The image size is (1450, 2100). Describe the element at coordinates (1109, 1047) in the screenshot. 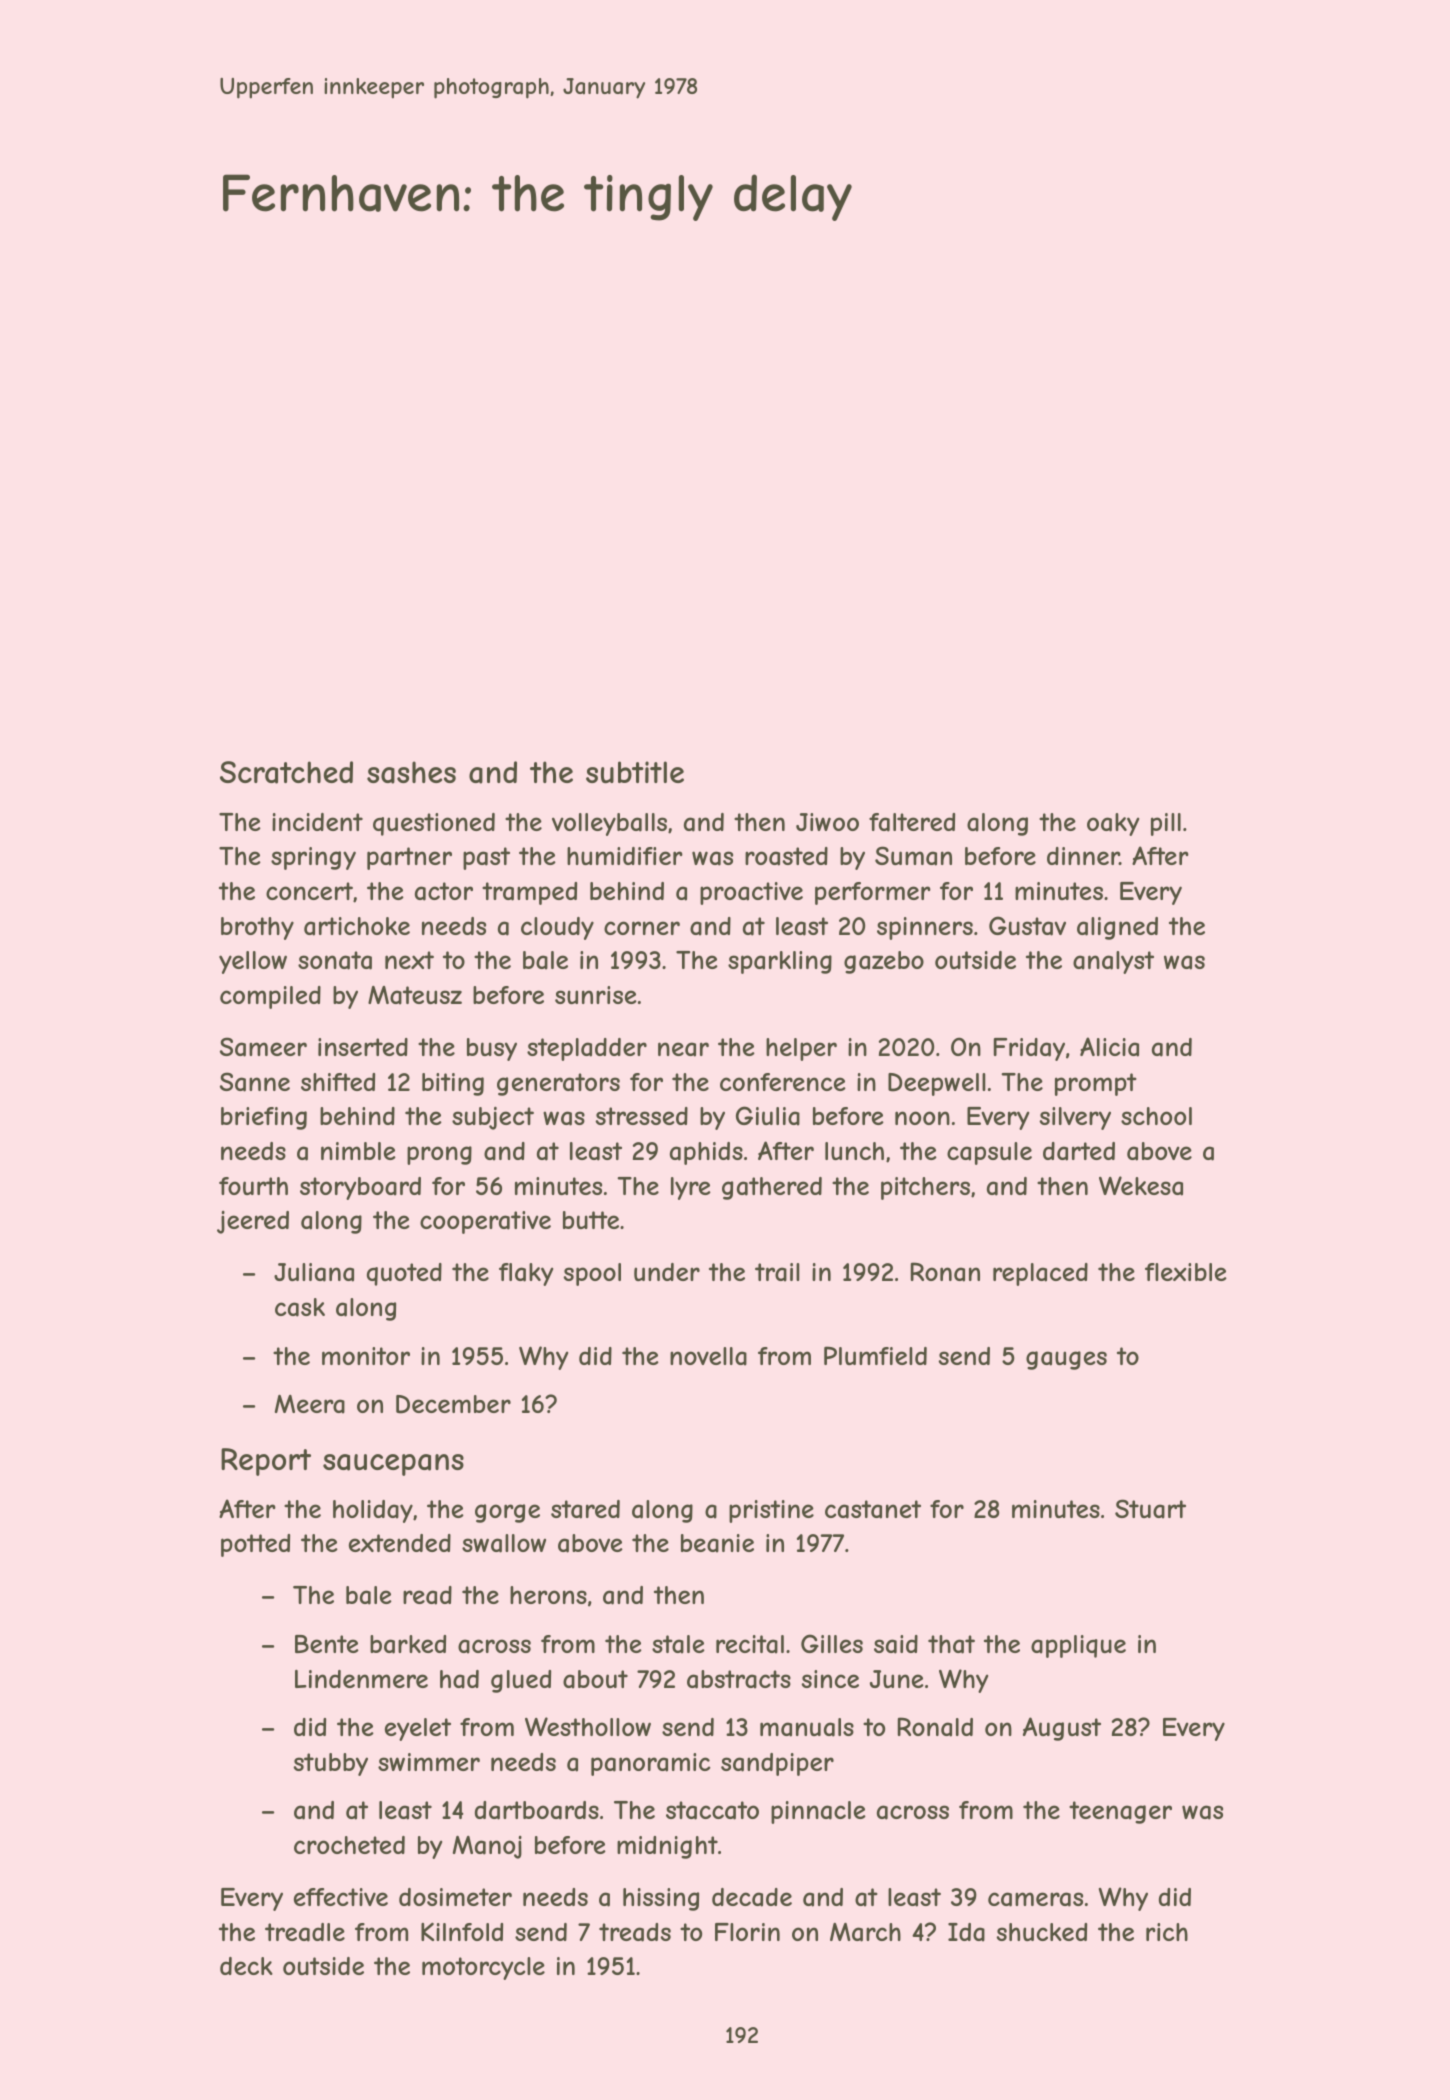

I see `Alicia` at that location.
